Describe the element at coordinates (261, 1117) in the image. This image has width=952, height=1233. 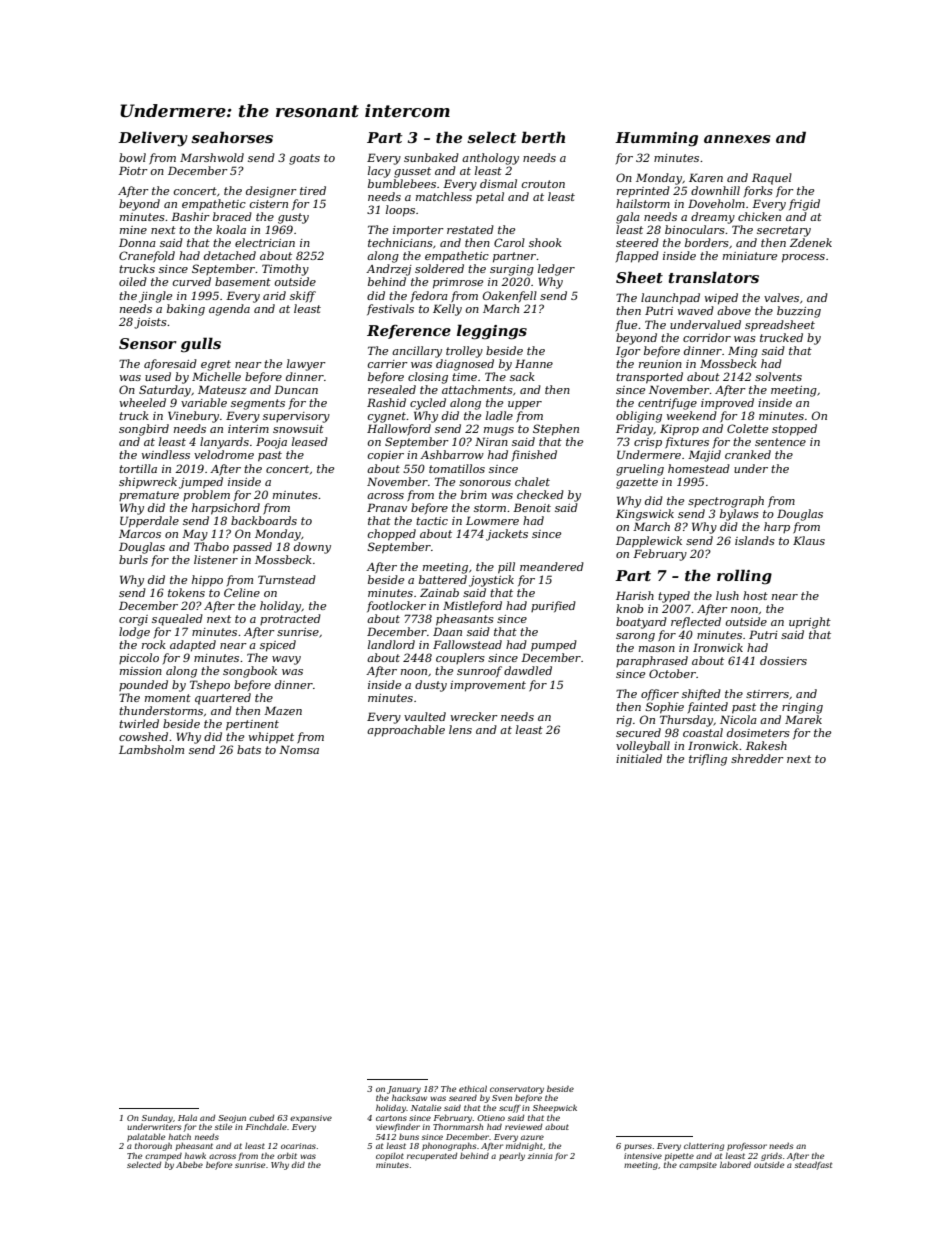
I see `cubed` at that location.
